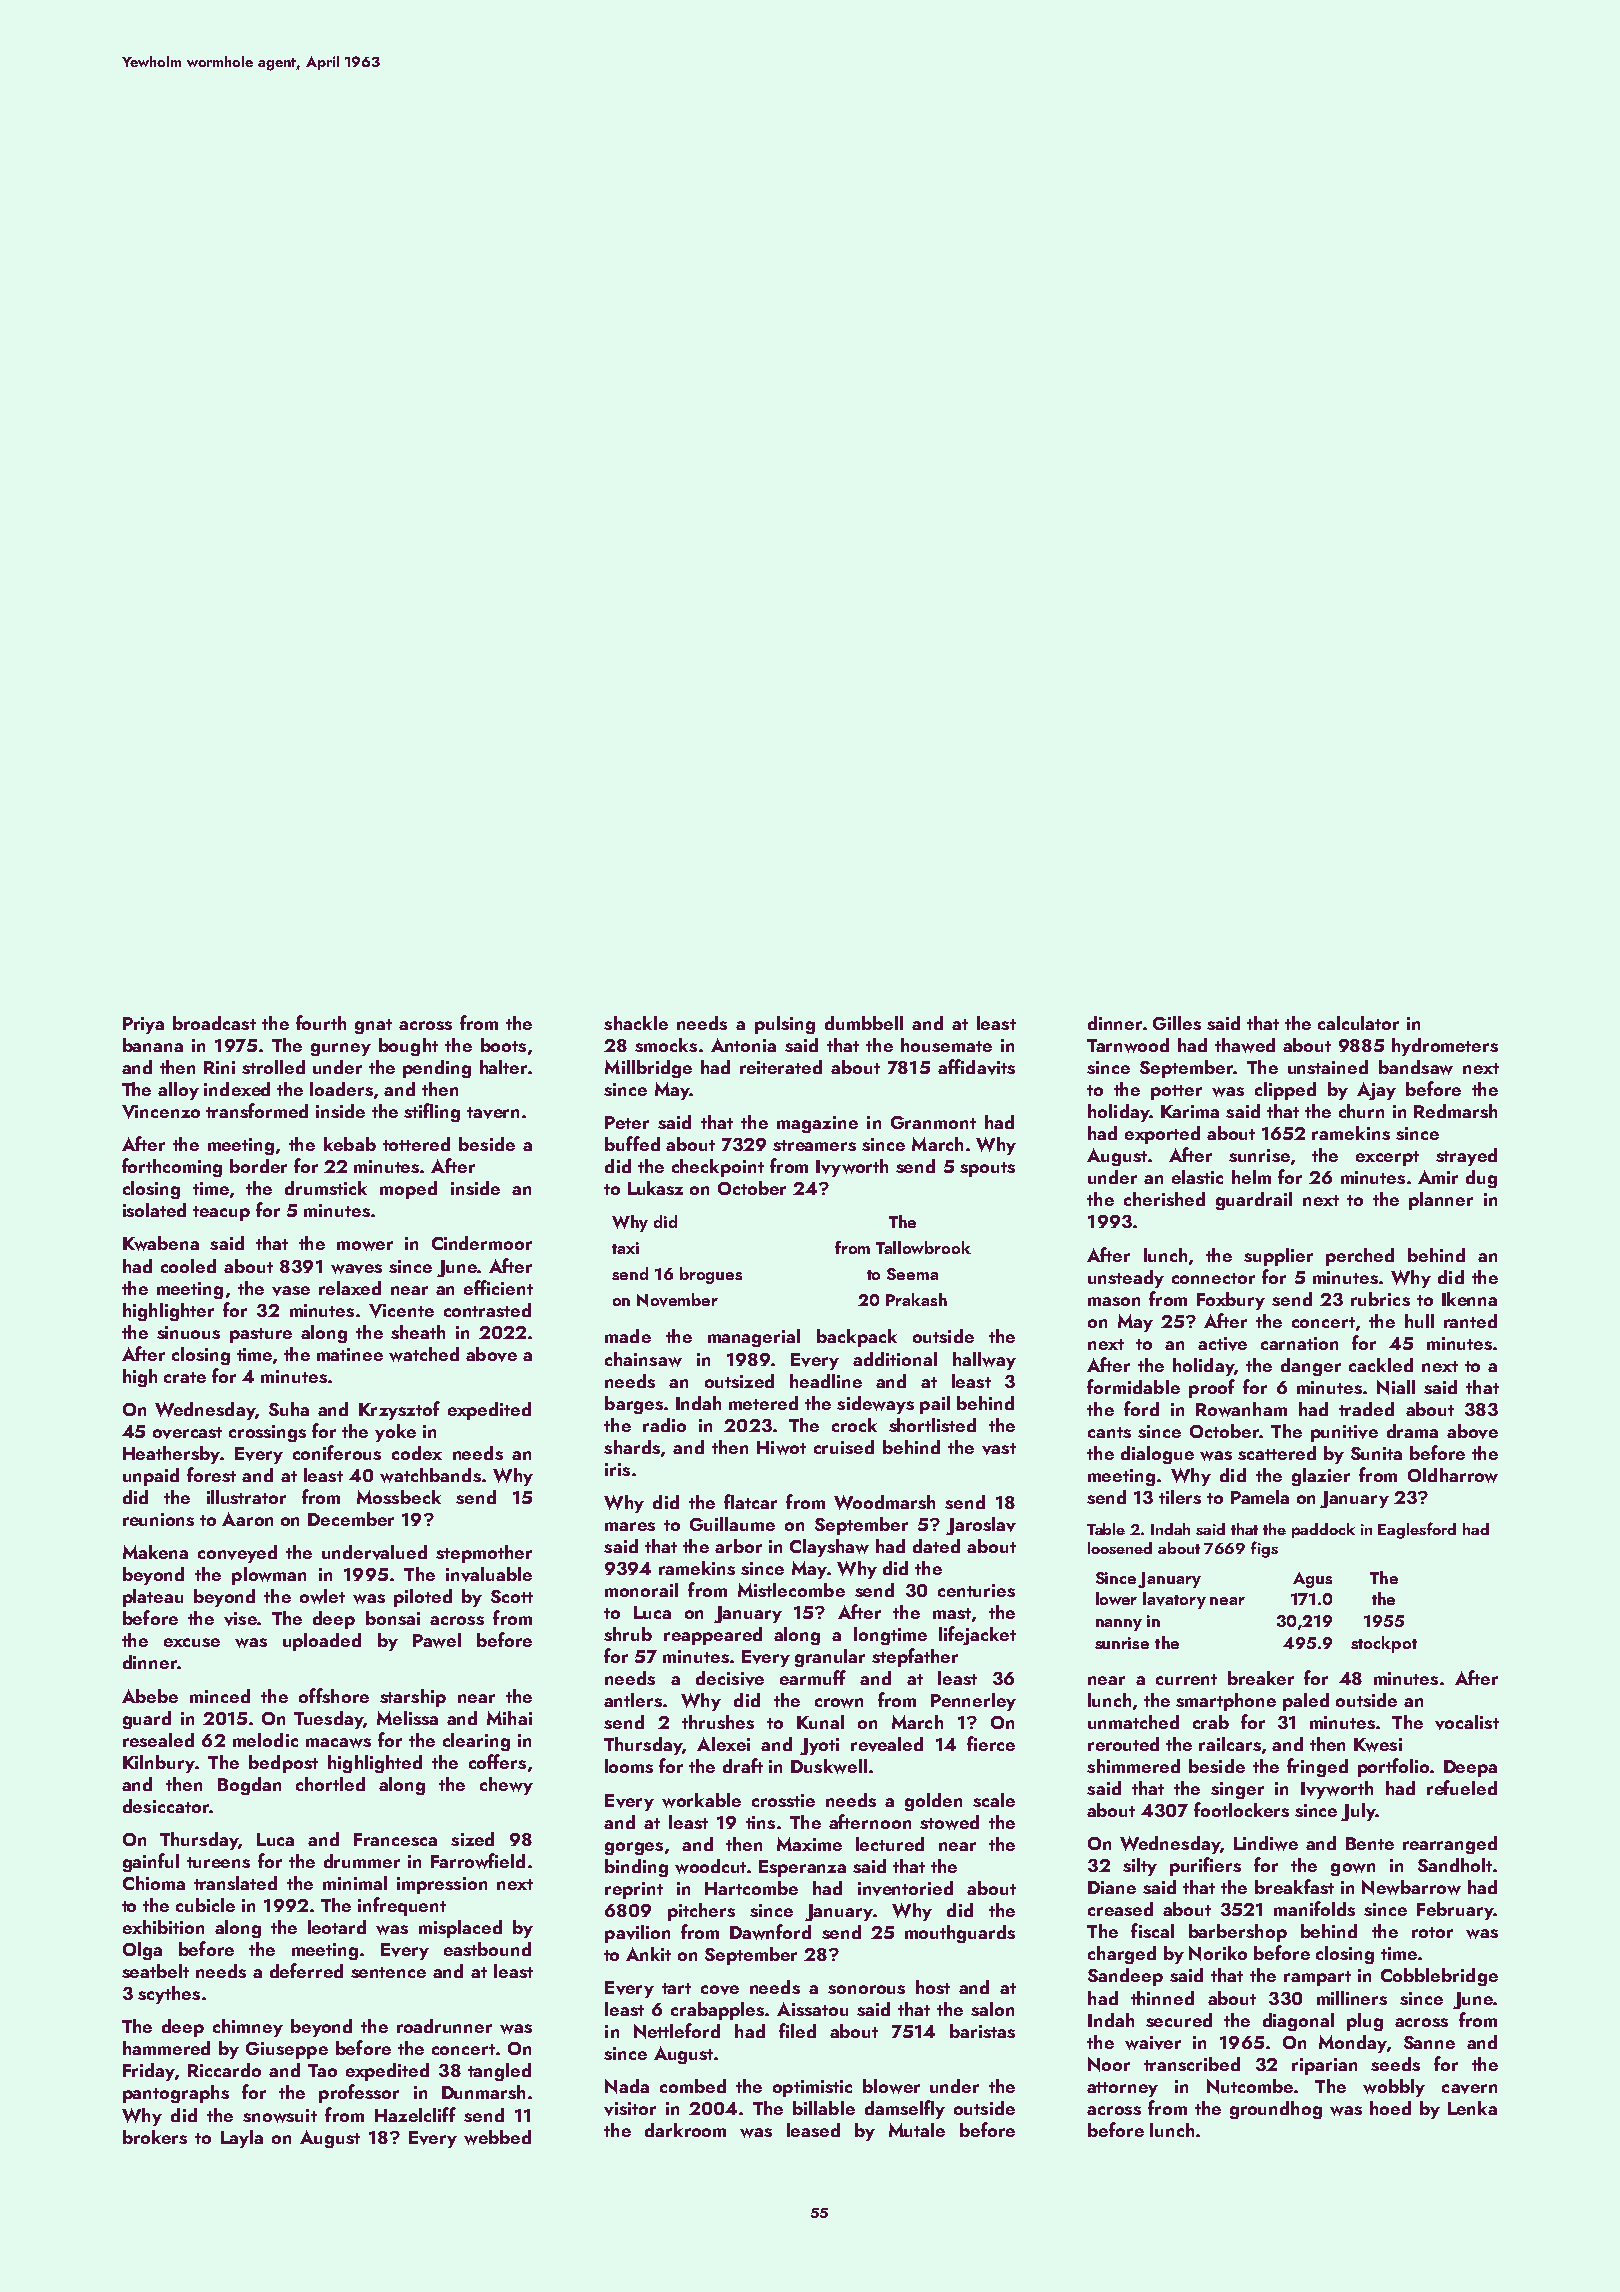 Image resolution: width=1620 pixels, height=2292 pixels. What do you see at coordinates (1455, 1911) in the document?
I see `February` at bounding box center [1455, 1911].
